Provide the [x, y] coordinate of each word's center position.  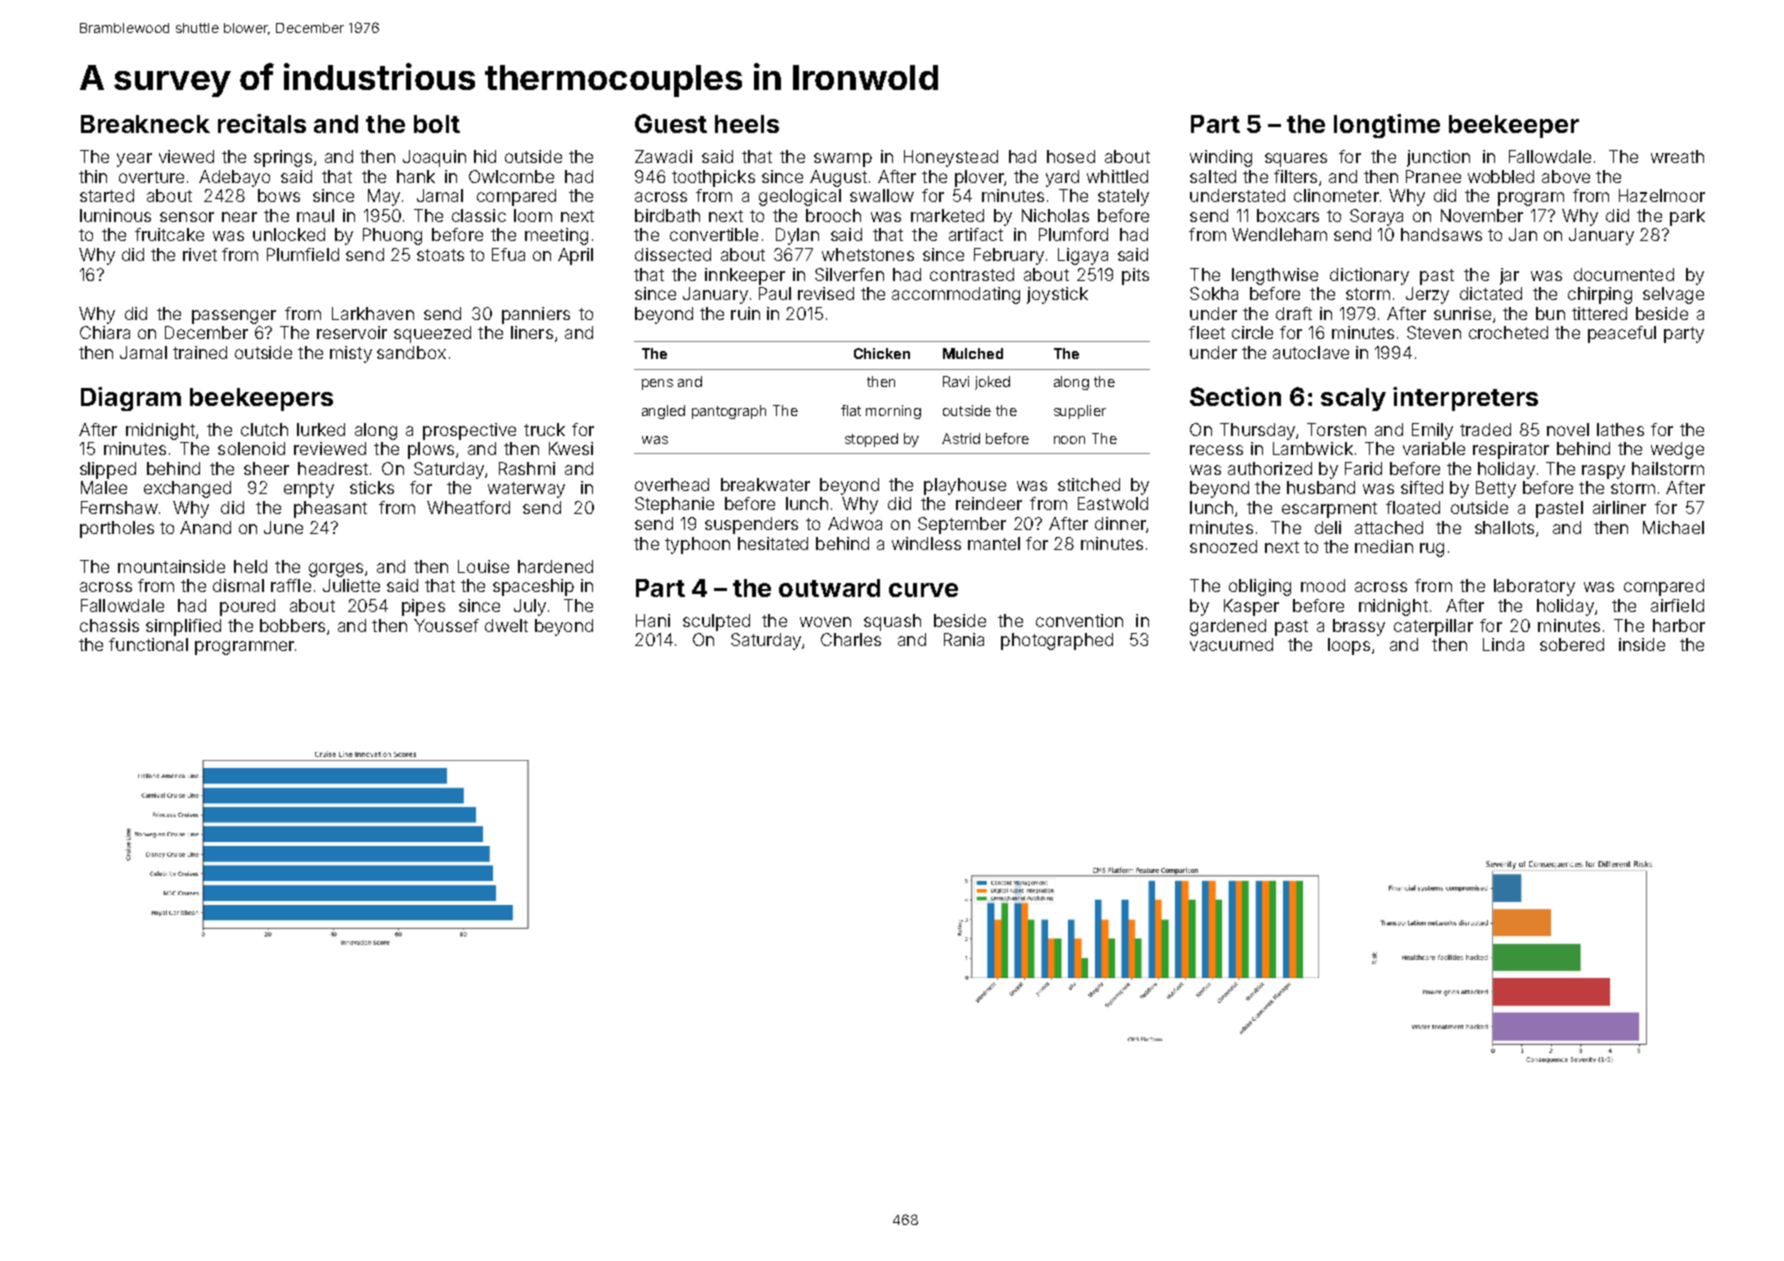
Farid [1363, 468]
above [1566, 176]
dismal [238, 585]
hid [485, 156]
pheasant [330, 509]
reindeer [989, 503]
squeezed [432, 334]
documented [1624, 274]
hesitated [773, 543]
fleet [1207, 332]
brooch [833, 215]
